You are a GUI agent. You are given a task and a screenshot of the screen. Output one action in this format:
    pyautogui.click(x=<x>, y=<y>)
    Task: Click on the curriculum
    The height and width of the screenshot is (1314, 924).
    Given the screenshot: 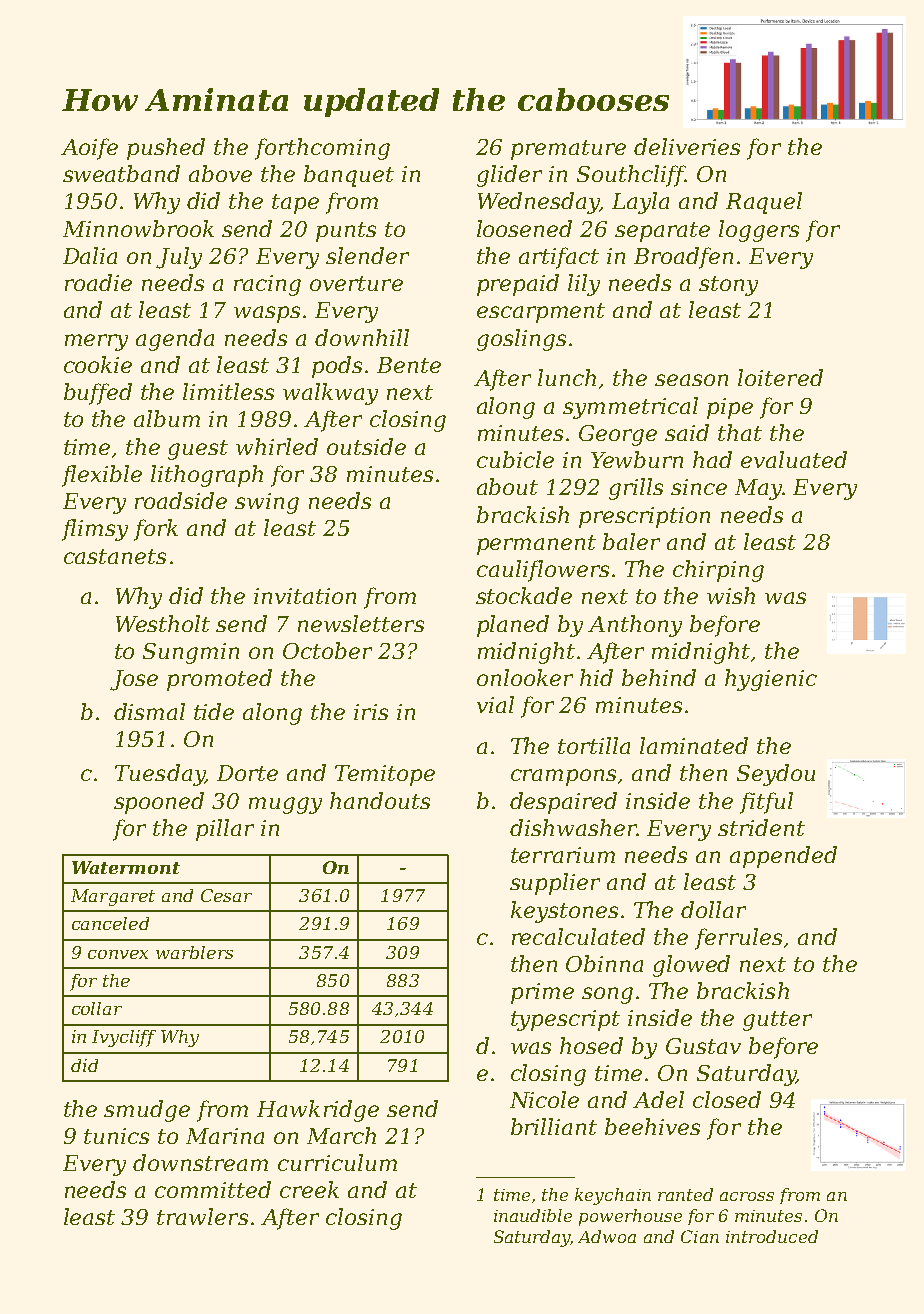 What is the action you would take?
    pyautogui.click(x=337, y=1162)
